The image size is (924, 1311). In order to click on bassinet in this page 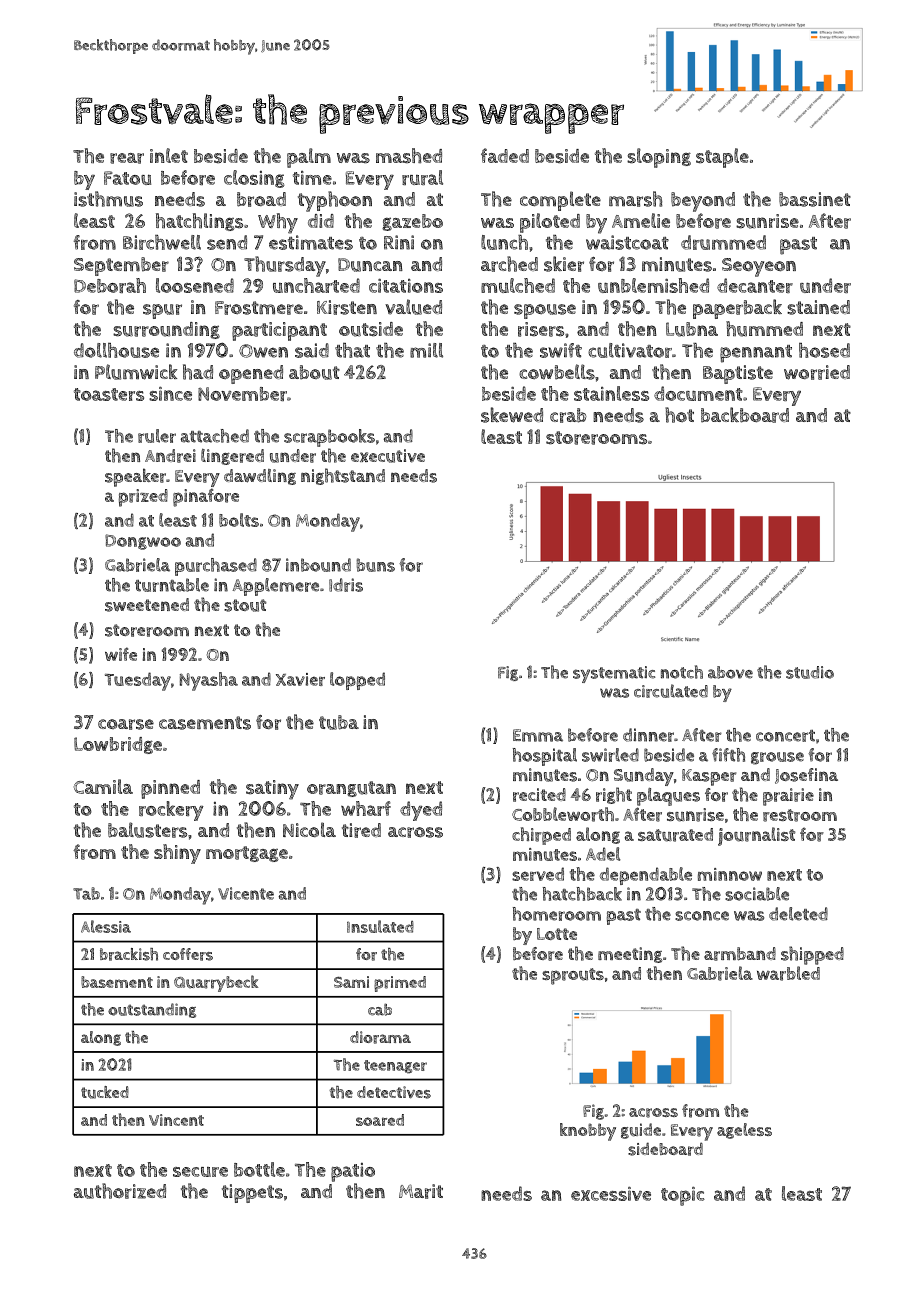, I will do `click(815, 199)`.
